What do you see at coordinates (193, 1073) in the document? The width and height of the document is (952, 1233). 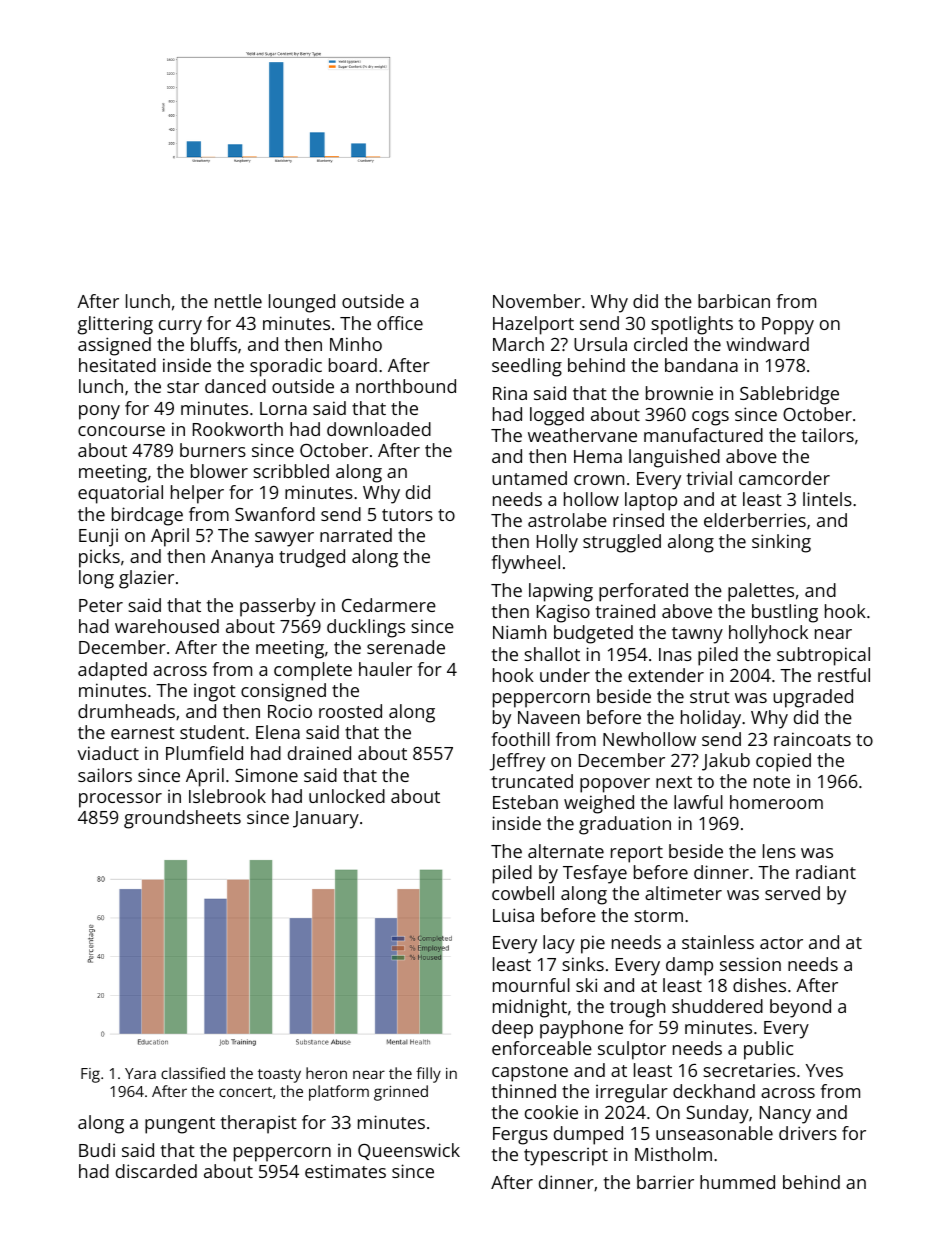 I see `classified` at bounding box center [193, 1073].
